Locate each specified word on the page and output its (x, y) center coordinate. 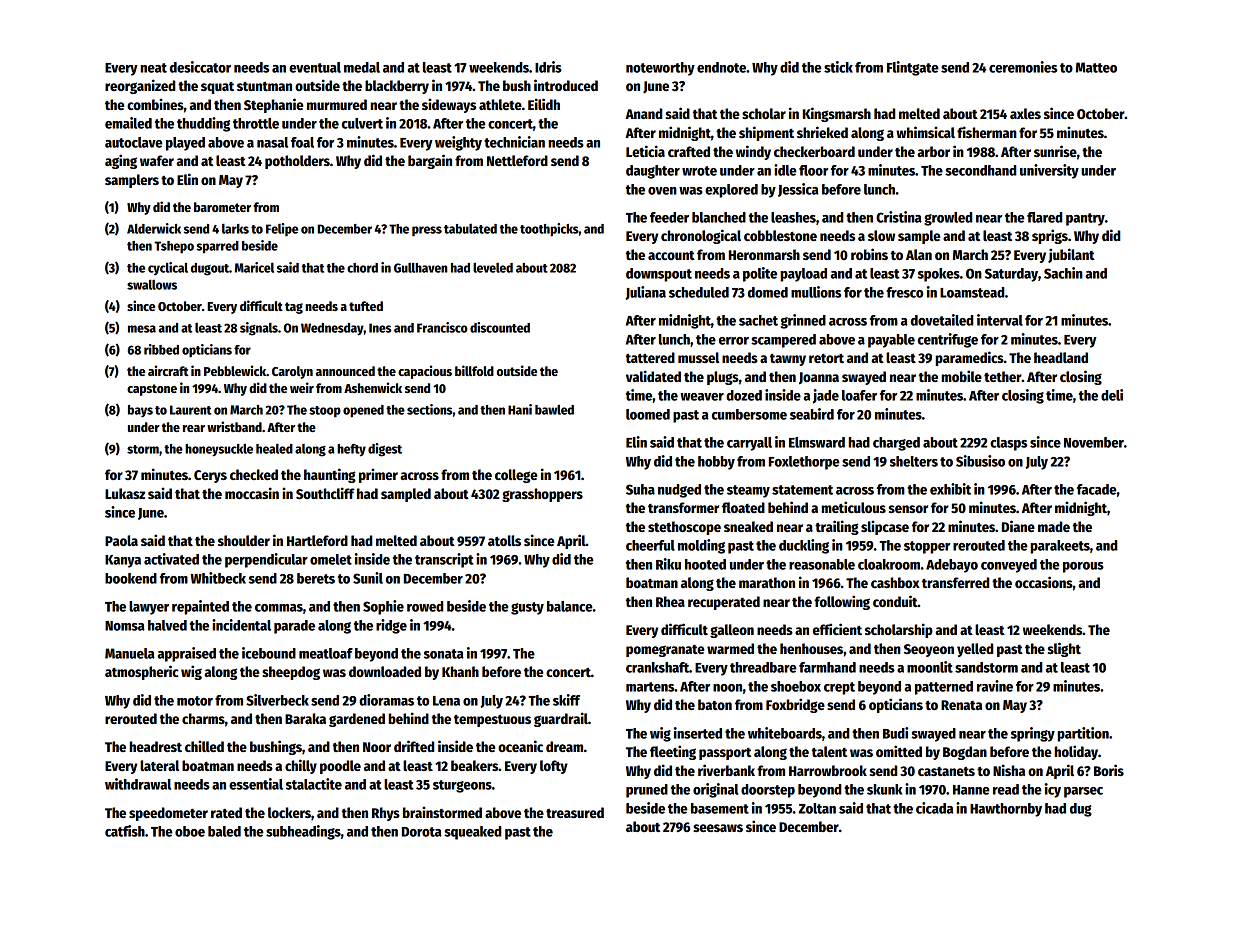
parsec (1083, 792)
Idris (548, 67)
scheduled (699, 292)
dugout (210, 269)
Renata (961, 705)
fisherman (987, 132)
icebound (269, 653)
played (185, 144)
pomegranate (665, 651)
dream (564, 746)
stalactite (314, 784)
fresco (904, 292)
